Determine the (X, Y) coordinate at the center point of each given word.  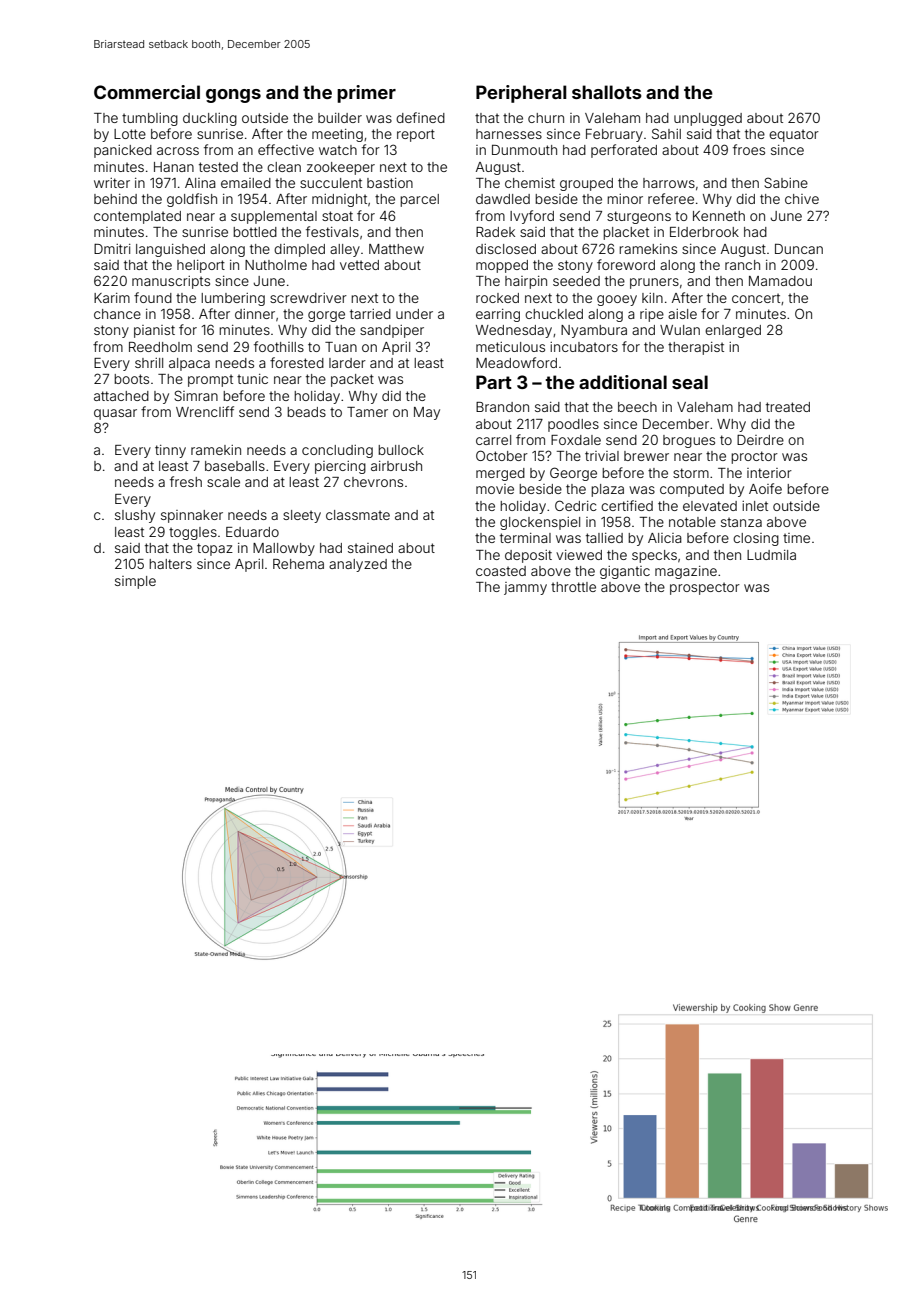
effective (286, 149)
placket (626, 233)
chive (802, 199)
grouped (586, 184)
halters (170, 564)
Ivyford (532, 217)
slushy (135, 516)
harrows (669, 183)
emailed (246, 183)
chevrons (373, 482)
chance (117, 314)
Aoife (765, 488)
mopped (502, 266)
